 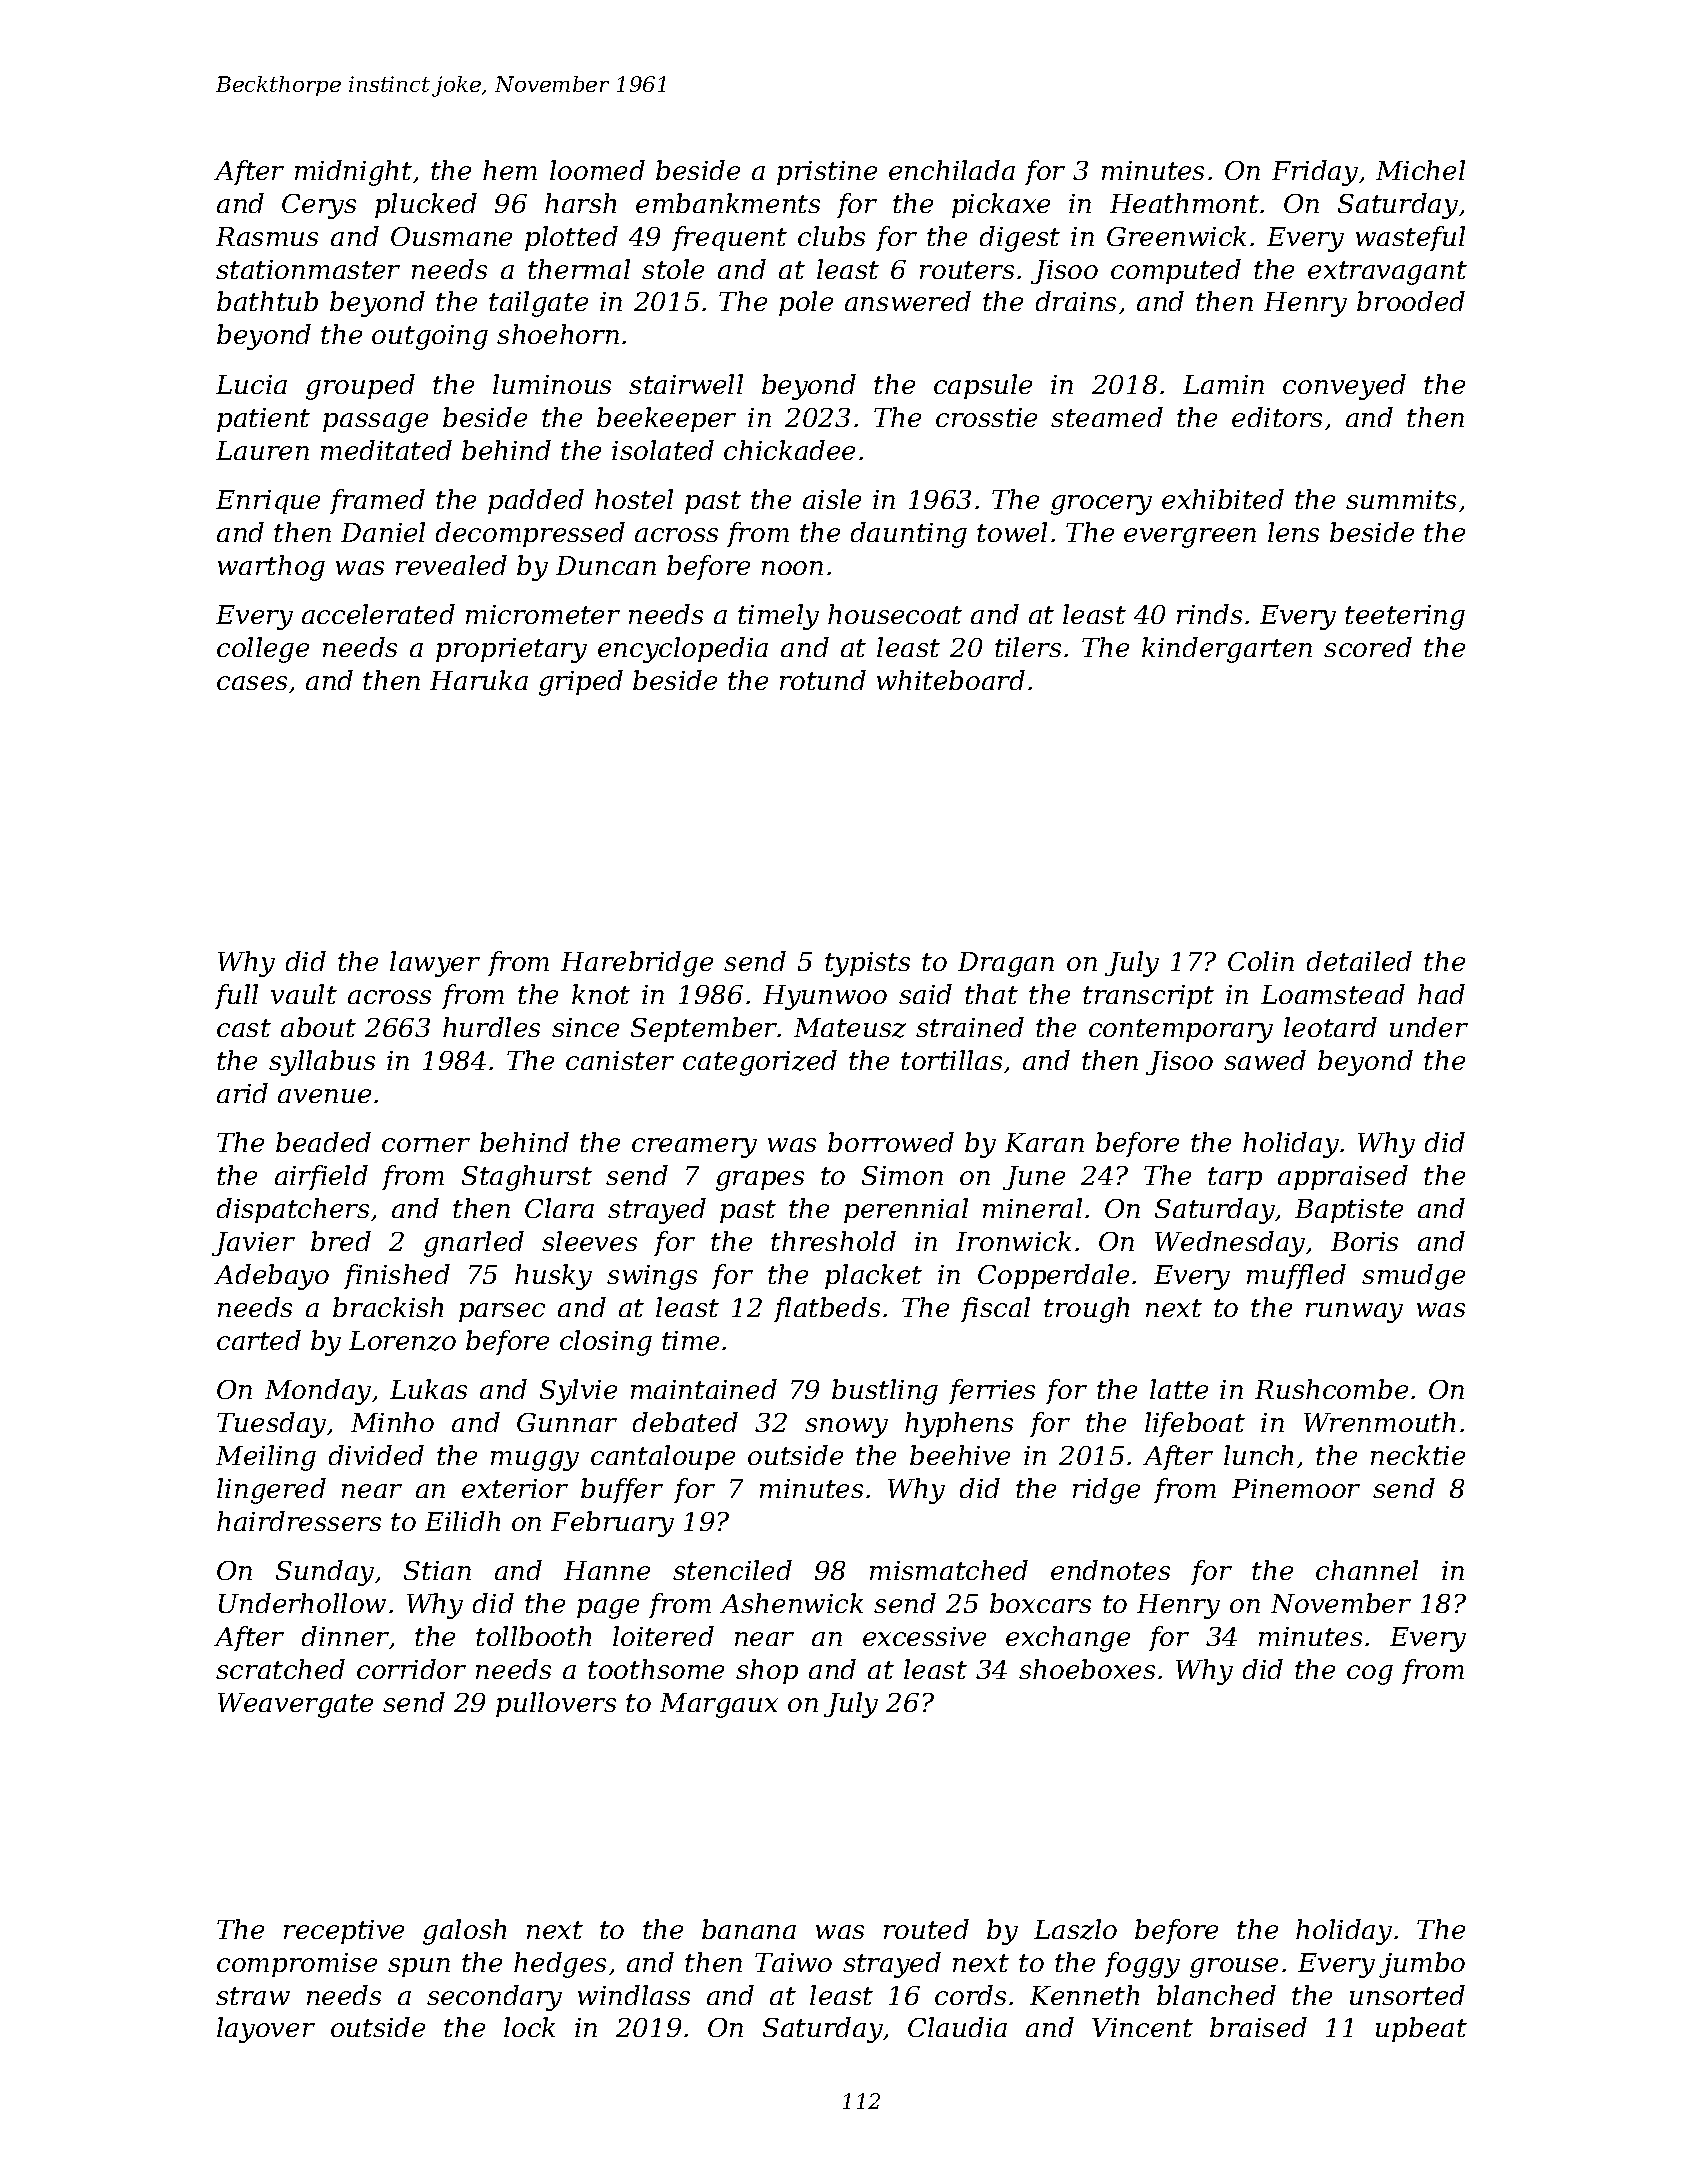 What do you see at coordinates (402, 1341) in the screenshot?
I see `Lorenzo` at bounding box center [402, 1341].
